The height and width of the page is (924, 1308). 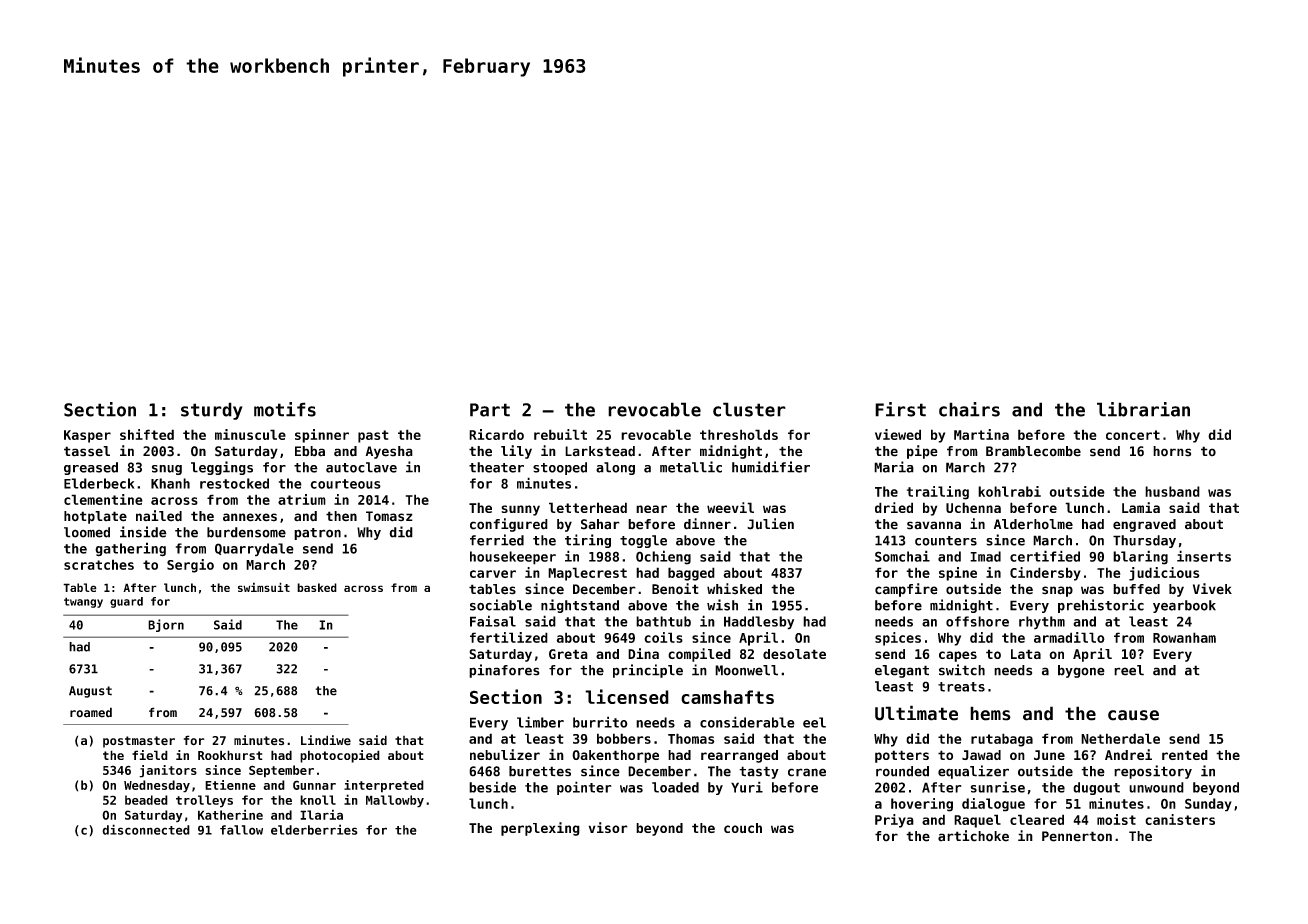 What do you see at coordinates (643, 541) in the page?
I see `toggle` at bounding box center [643, 541].
